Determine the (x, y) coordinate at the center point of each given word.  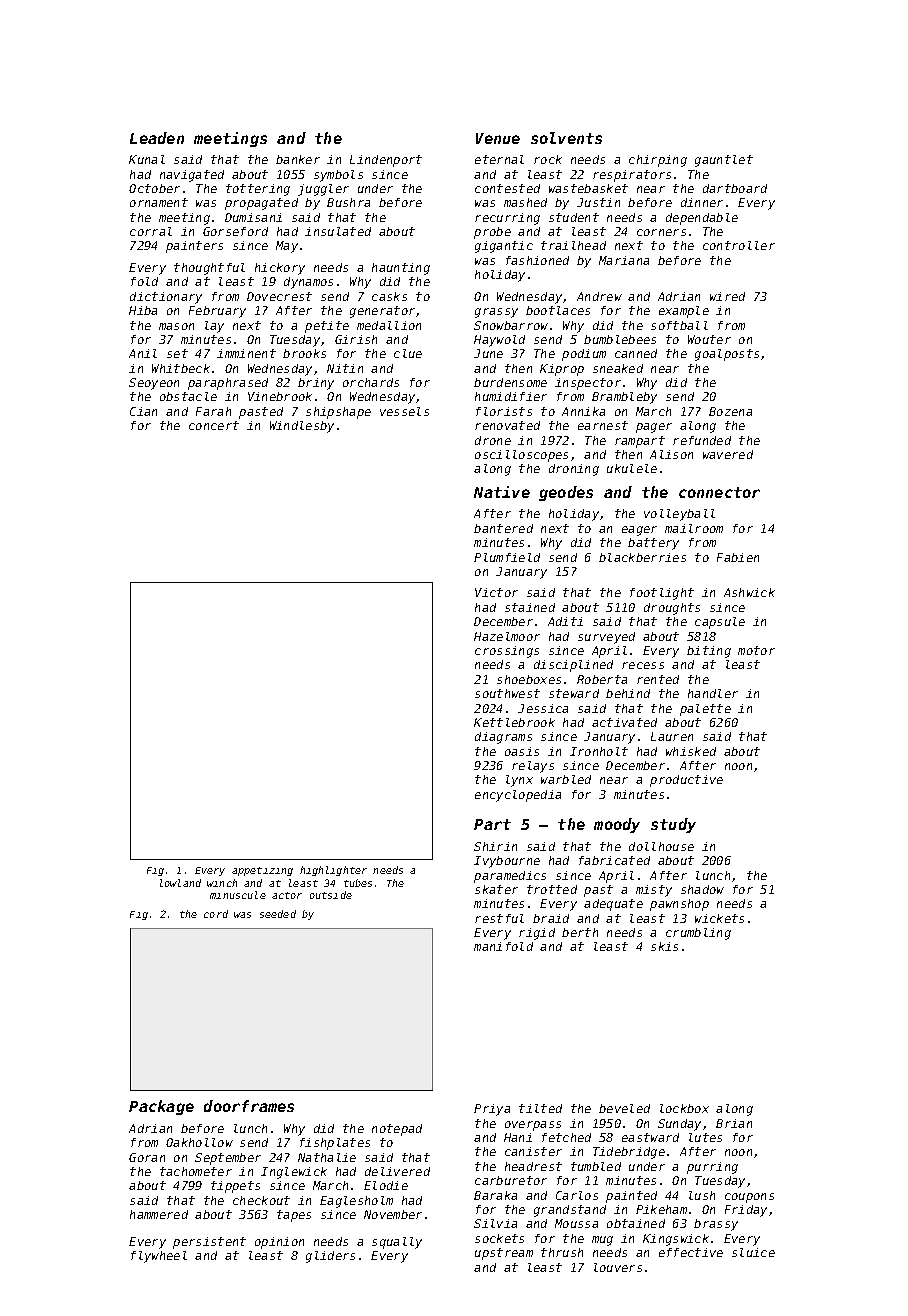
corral (151, 231)
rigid (537, 934)
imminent (246, 353)
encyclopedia (518, 796)
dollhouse (661, 846)
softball (679, 325)
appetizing (262, 871)
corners (661, 232)
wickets (719, 918)
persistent (209, 1243)
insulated (338, 231)
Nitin (345, 368)
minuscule (238, 895)
